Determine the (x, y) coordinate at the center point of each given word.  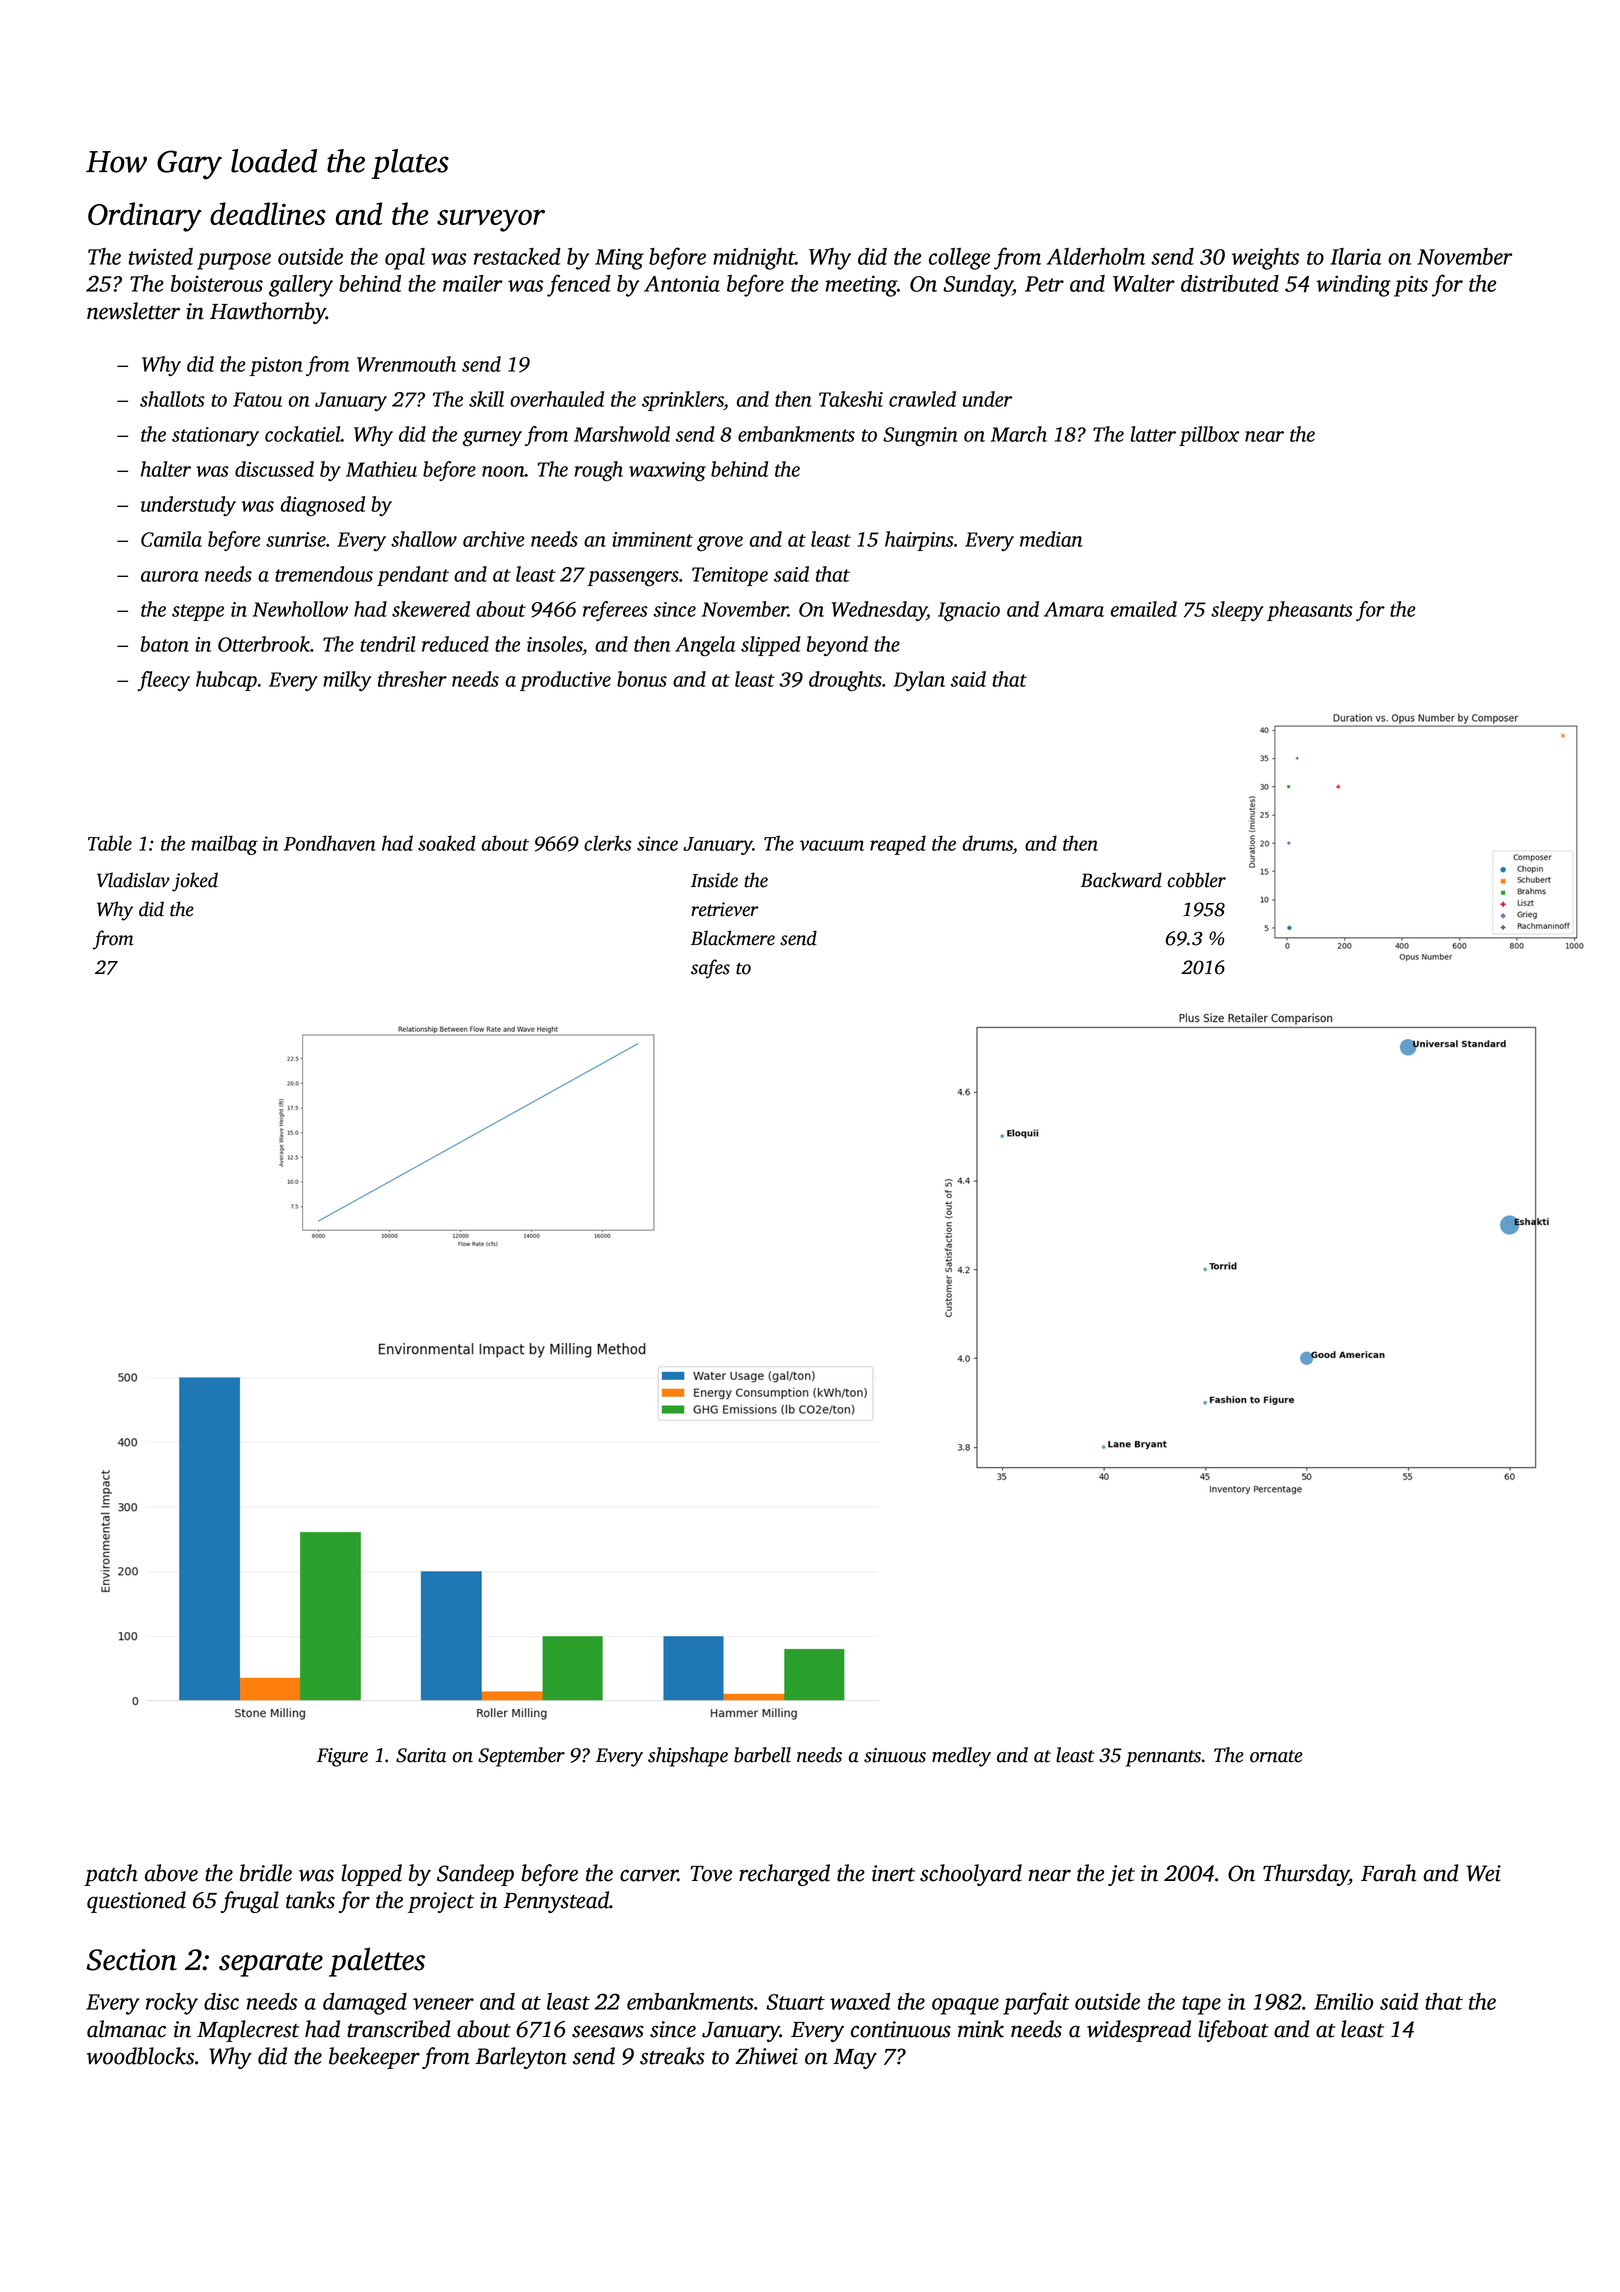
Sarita (421, 1755)
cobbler (1197, 880)
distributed (1230, 283)
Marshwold (622, 434)
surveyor (491, 221)
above (171, 1873)
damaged (365, 2004)
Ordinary (145, 217)
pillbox (1209, 436)
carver (649, 1875)
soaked (447, 843)
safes (710, 969)
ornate (1276, 1756)
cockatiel (303, 434)
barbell (762, 1755)
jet (1121, 1875)
